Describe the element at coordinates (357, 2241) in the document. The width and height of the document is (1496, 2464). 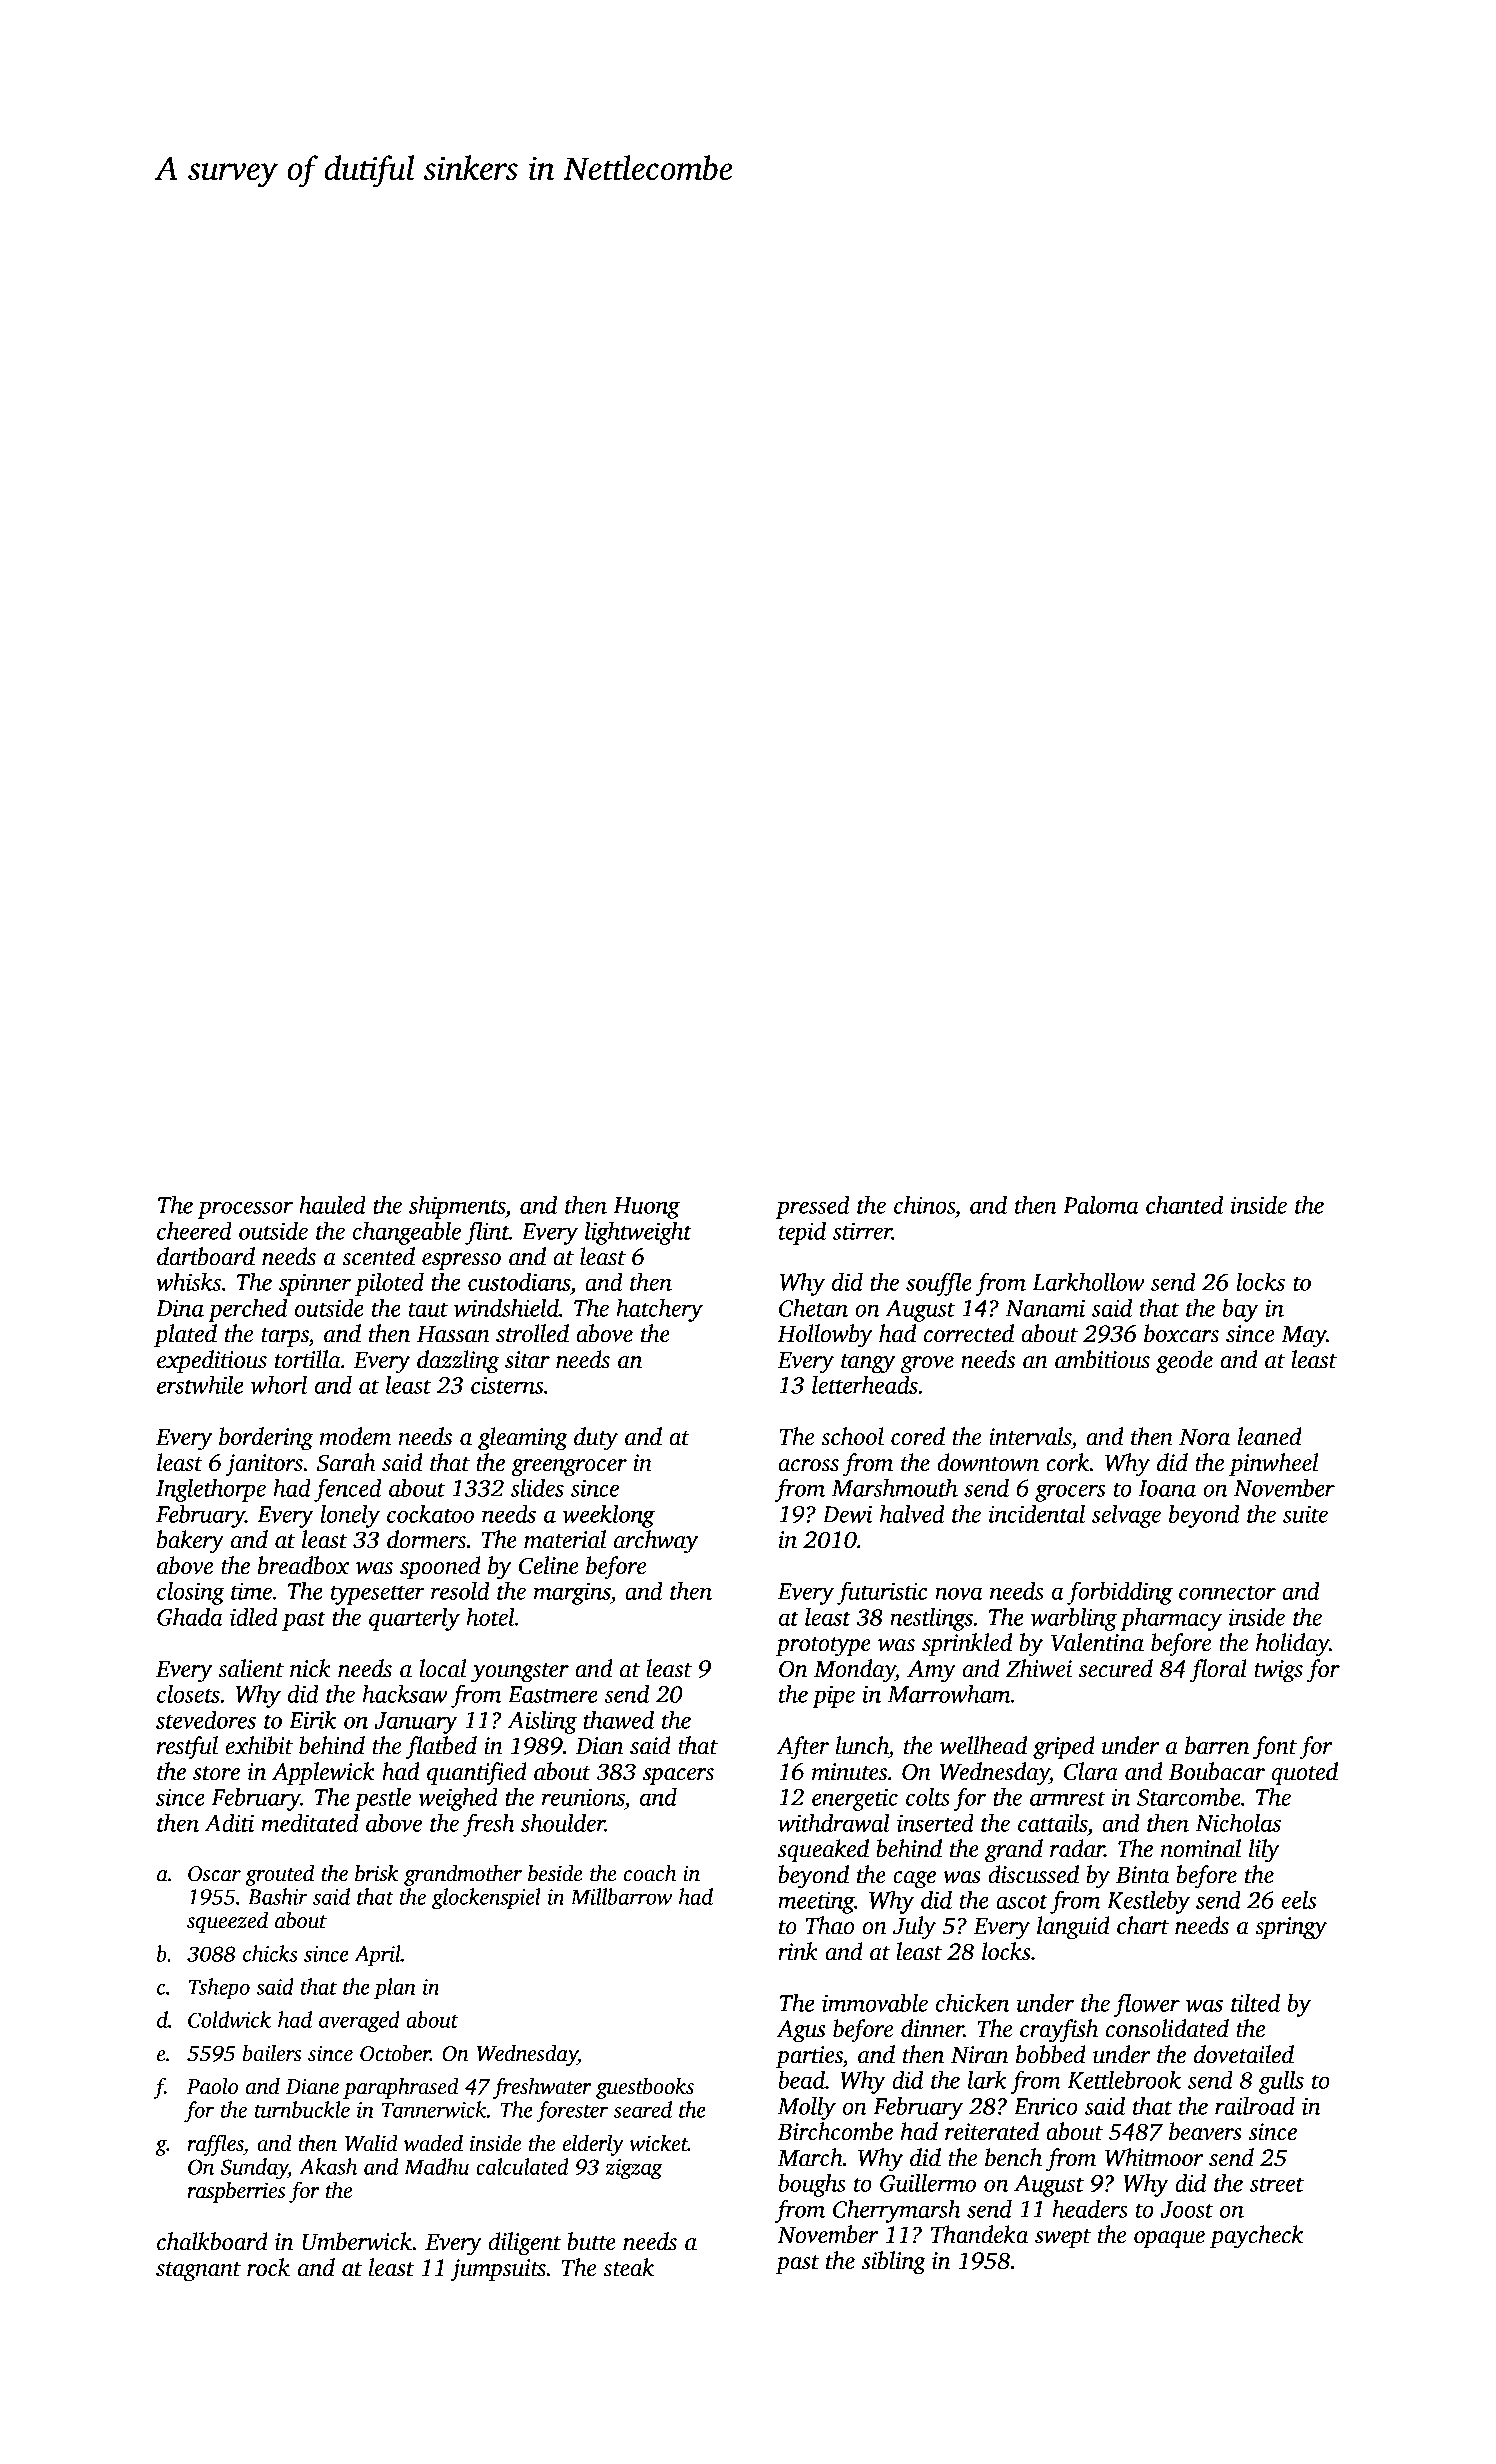
I see `Umberwick` at that location.
